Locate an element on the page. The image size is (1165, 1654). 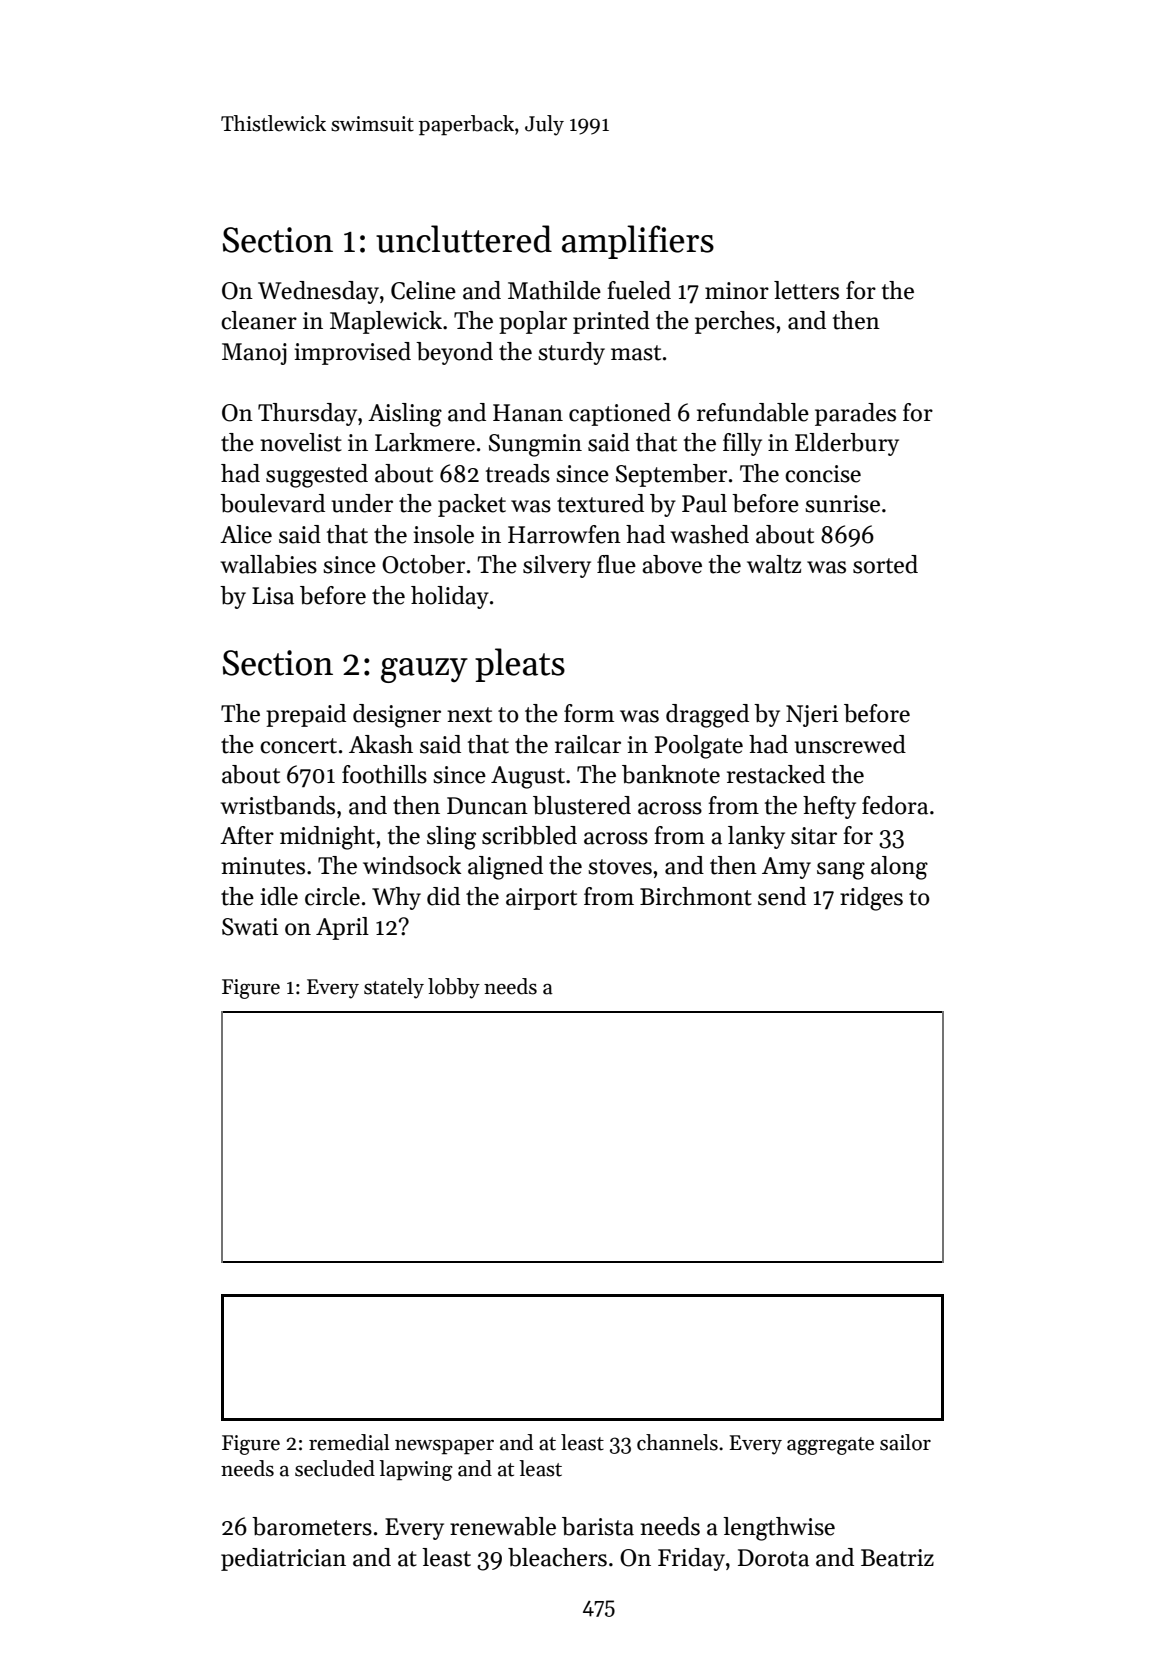
send is located at coordinates (782, 896).
